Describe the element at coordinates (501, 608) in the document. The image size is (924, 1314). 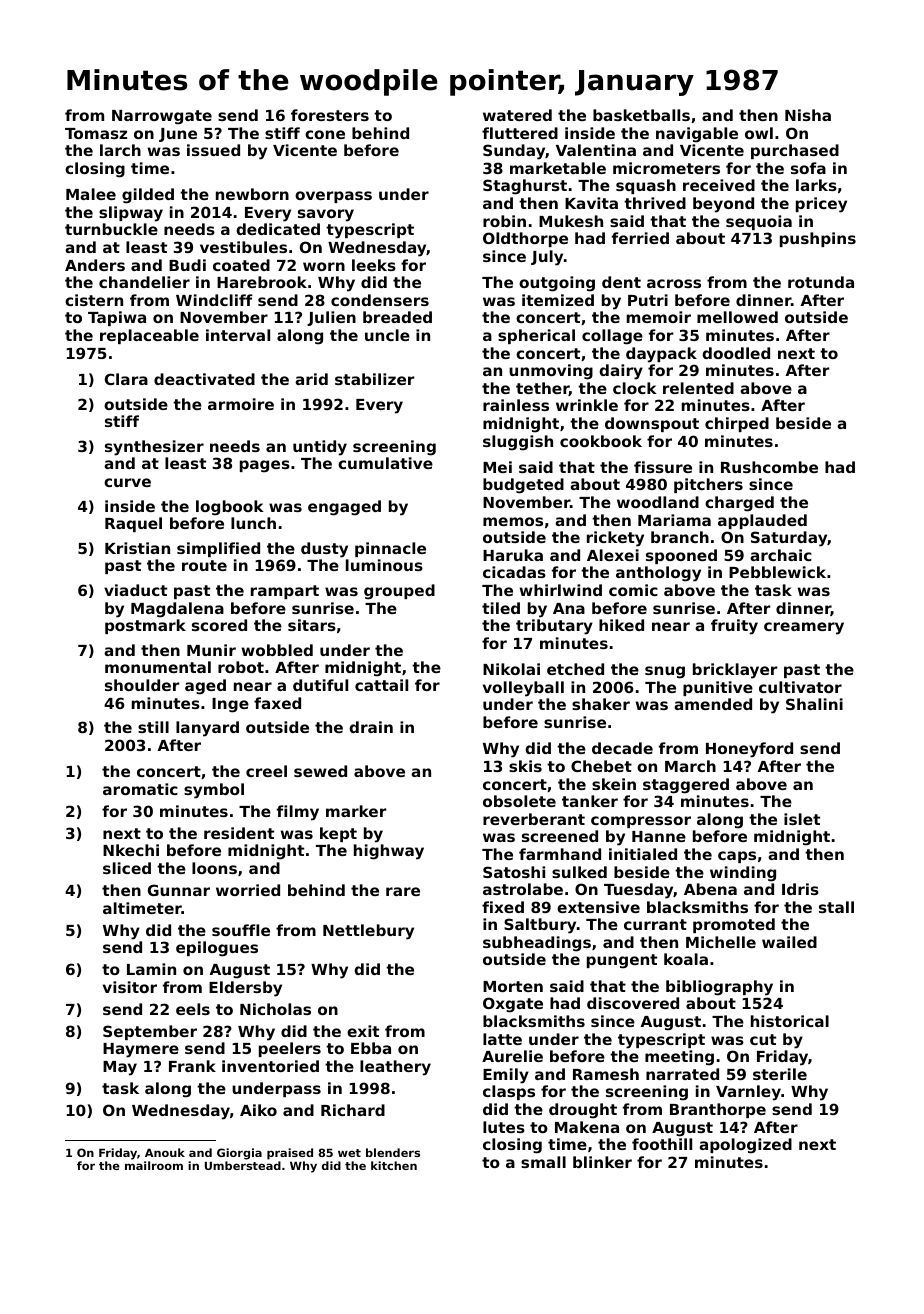
I see `tiled` at that location.
